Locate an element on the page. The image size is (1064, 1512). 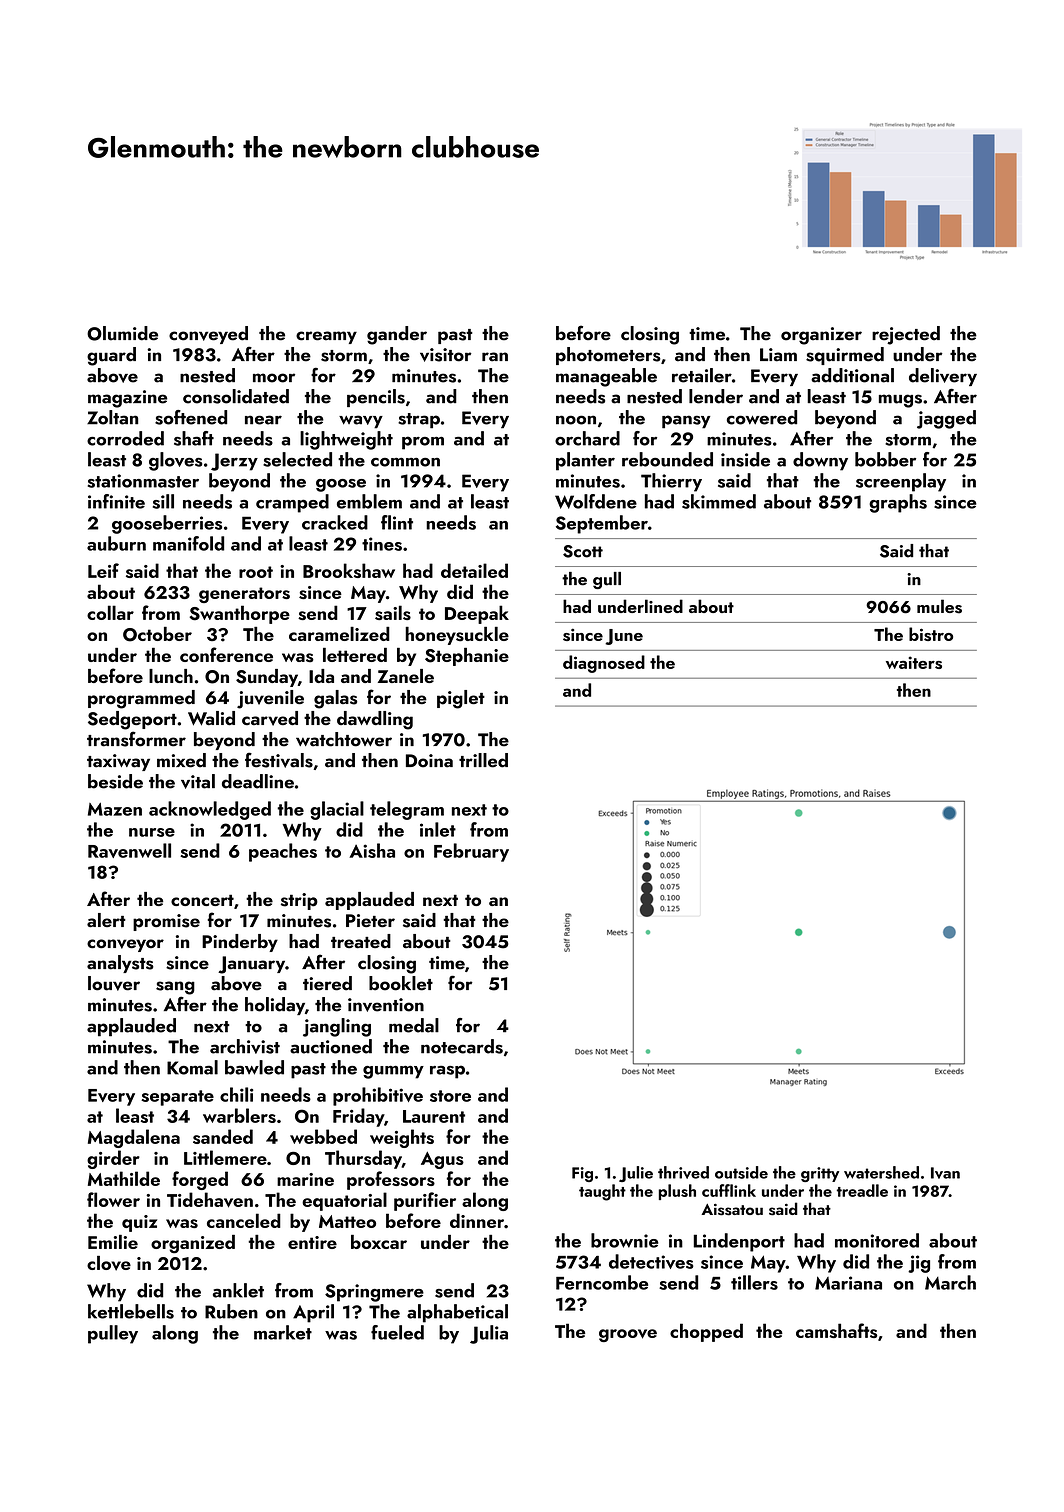
gull is located at coordinates (607, 580).
